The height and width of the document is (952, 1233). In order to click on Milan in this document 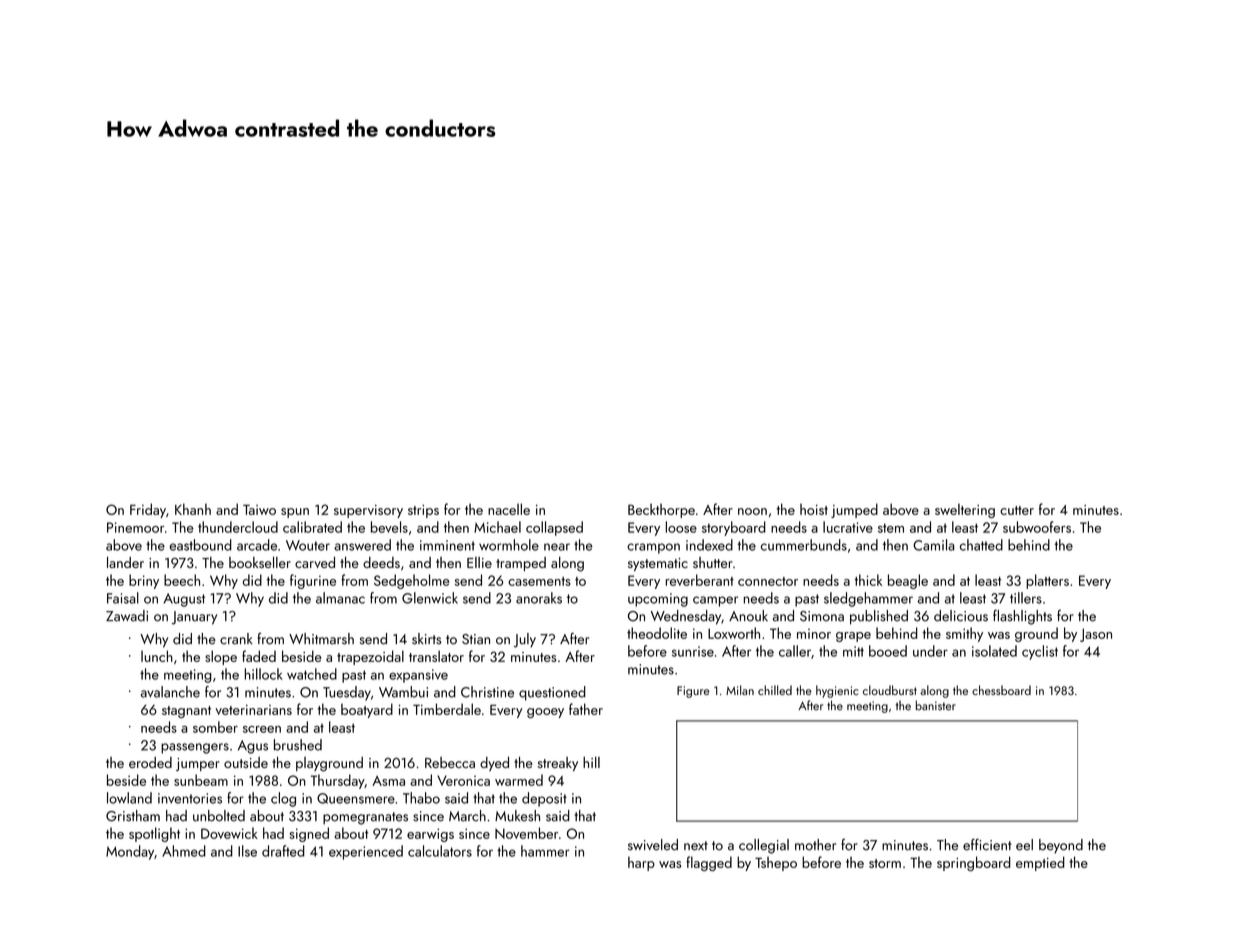, I will do `click(740, 690)`.
